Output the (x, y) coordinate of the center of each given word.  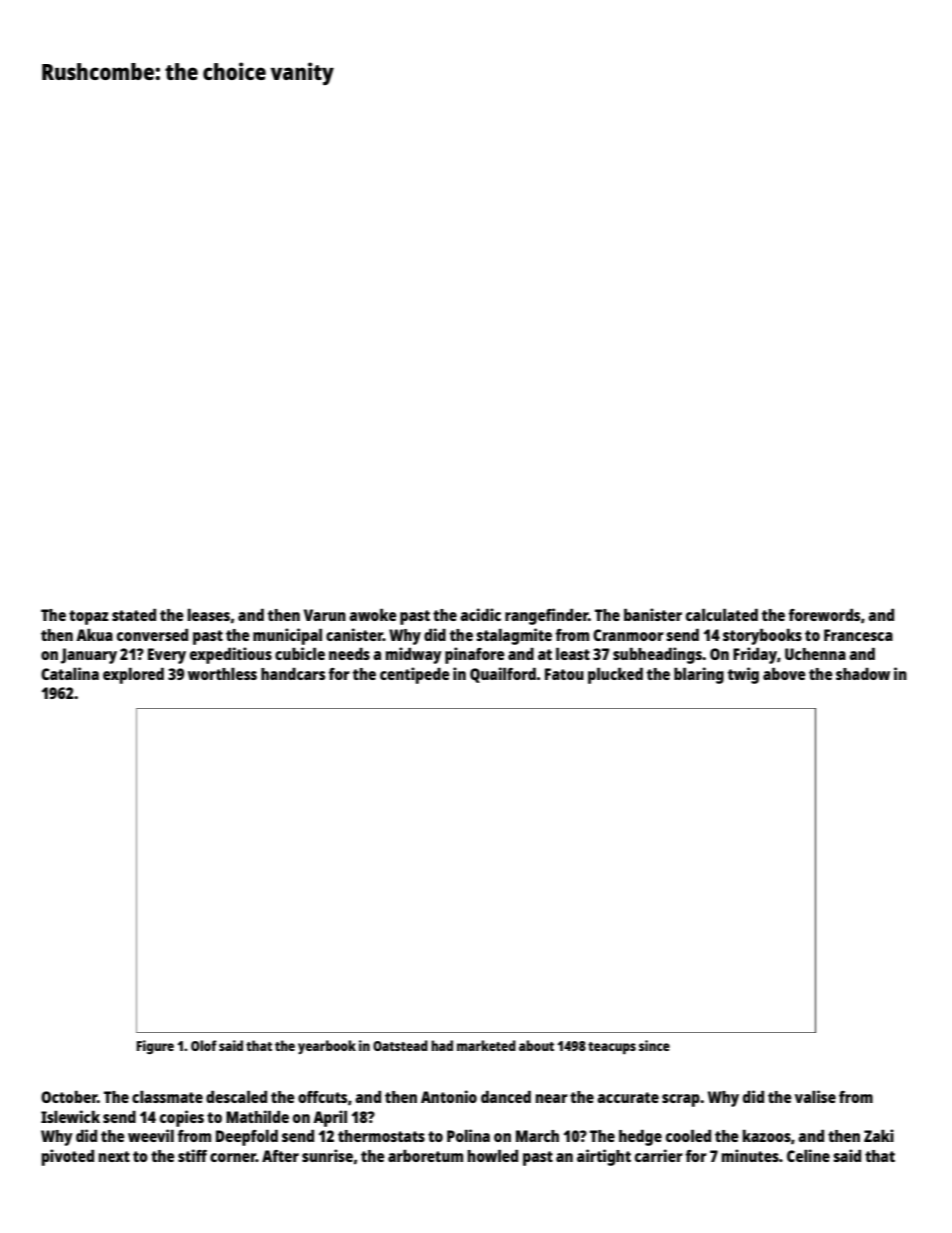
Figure (155, 1047)
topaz (89, 617)
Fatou (564, 674)
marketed (486, 1045)
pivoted (68, 1157)
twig (743, 675)
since (654, 1045)
